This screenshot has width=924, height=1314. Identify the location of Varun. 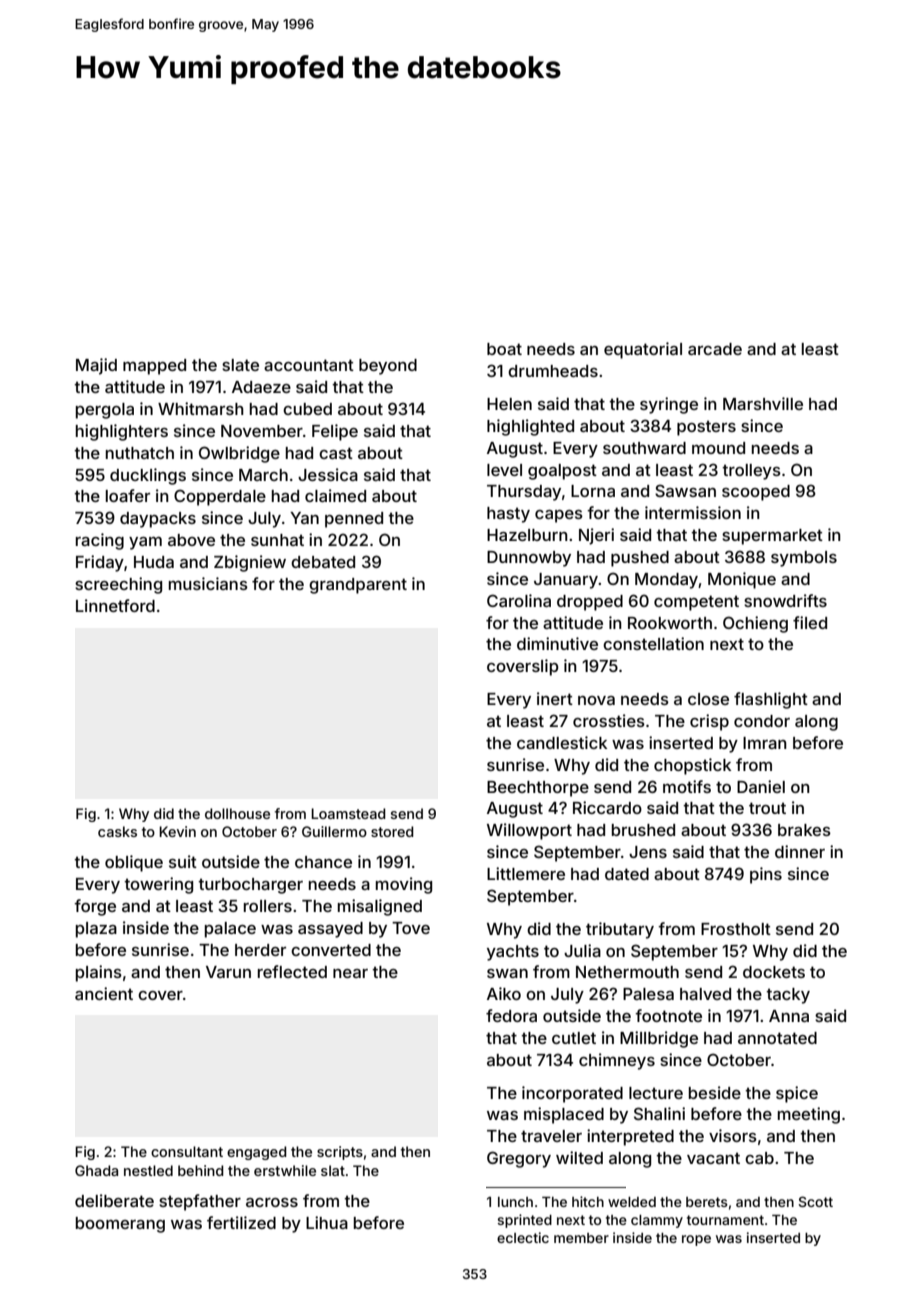
(228, 972).
